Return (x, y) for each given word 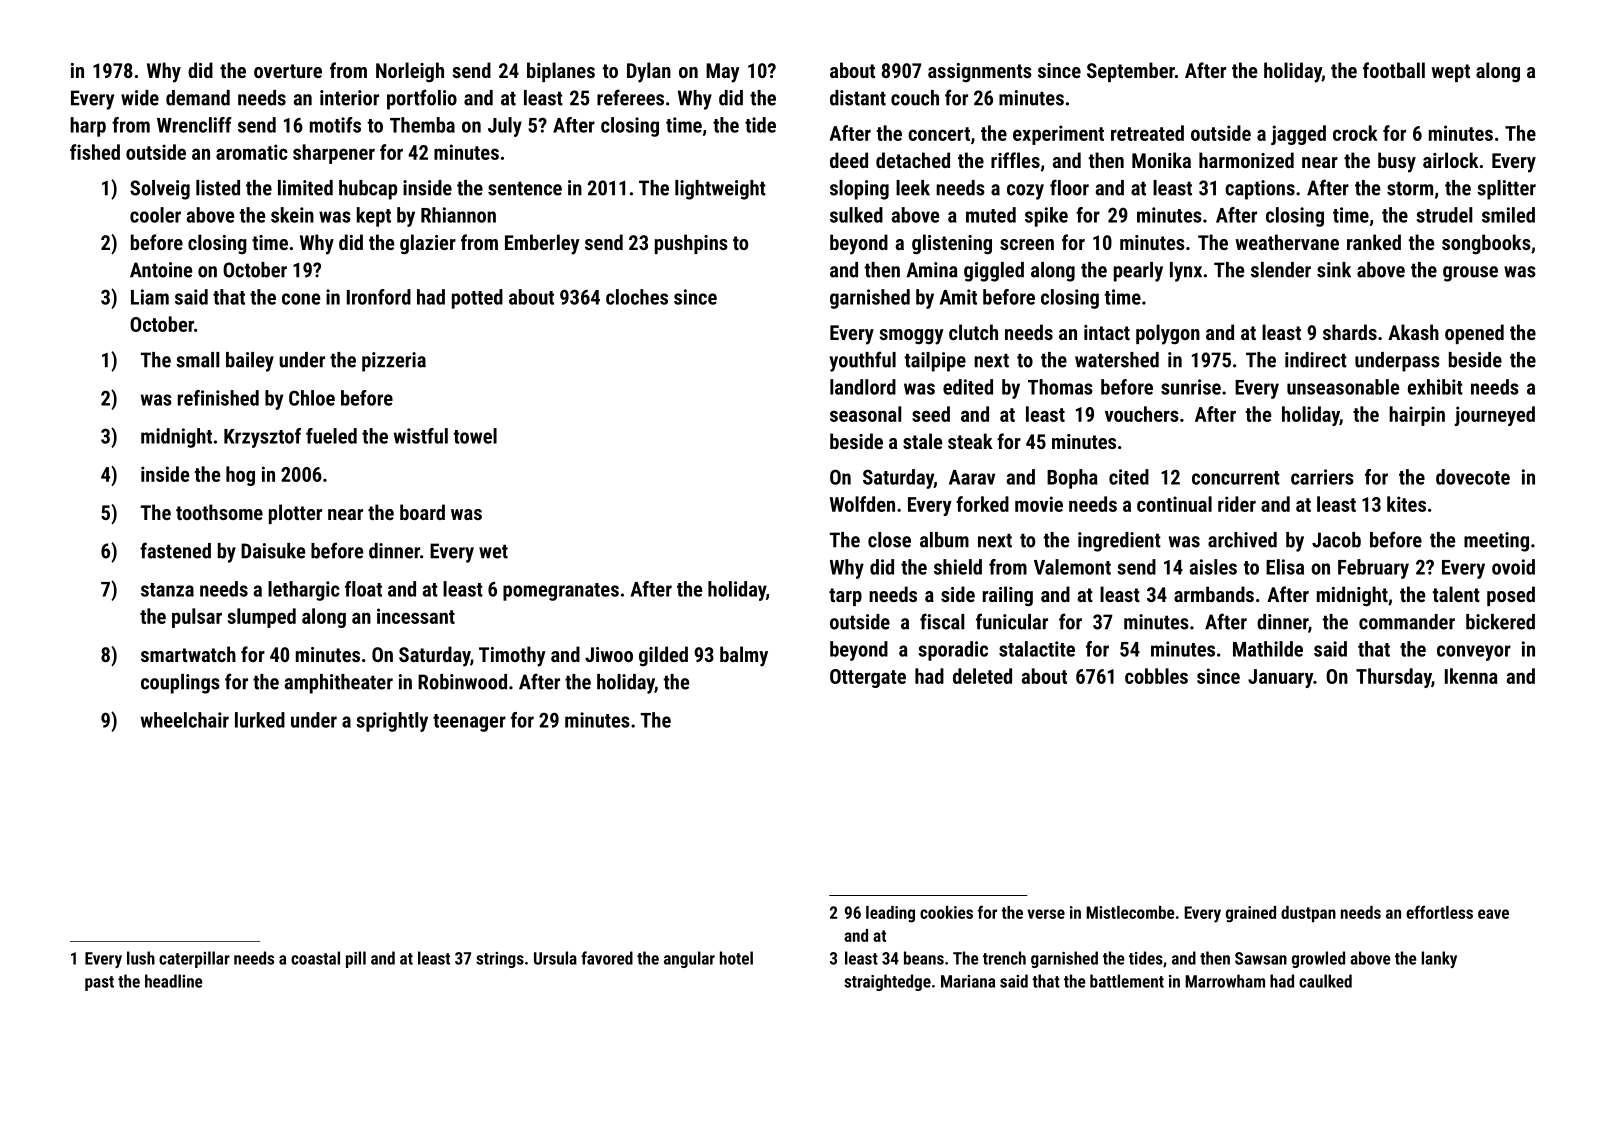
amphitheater (339, 684)
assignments (980, 72)
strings (500, 960)
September (1131, 72)
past (99, 983)
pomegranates (561, 592)
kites (1406, 504)
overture (288, 71)
